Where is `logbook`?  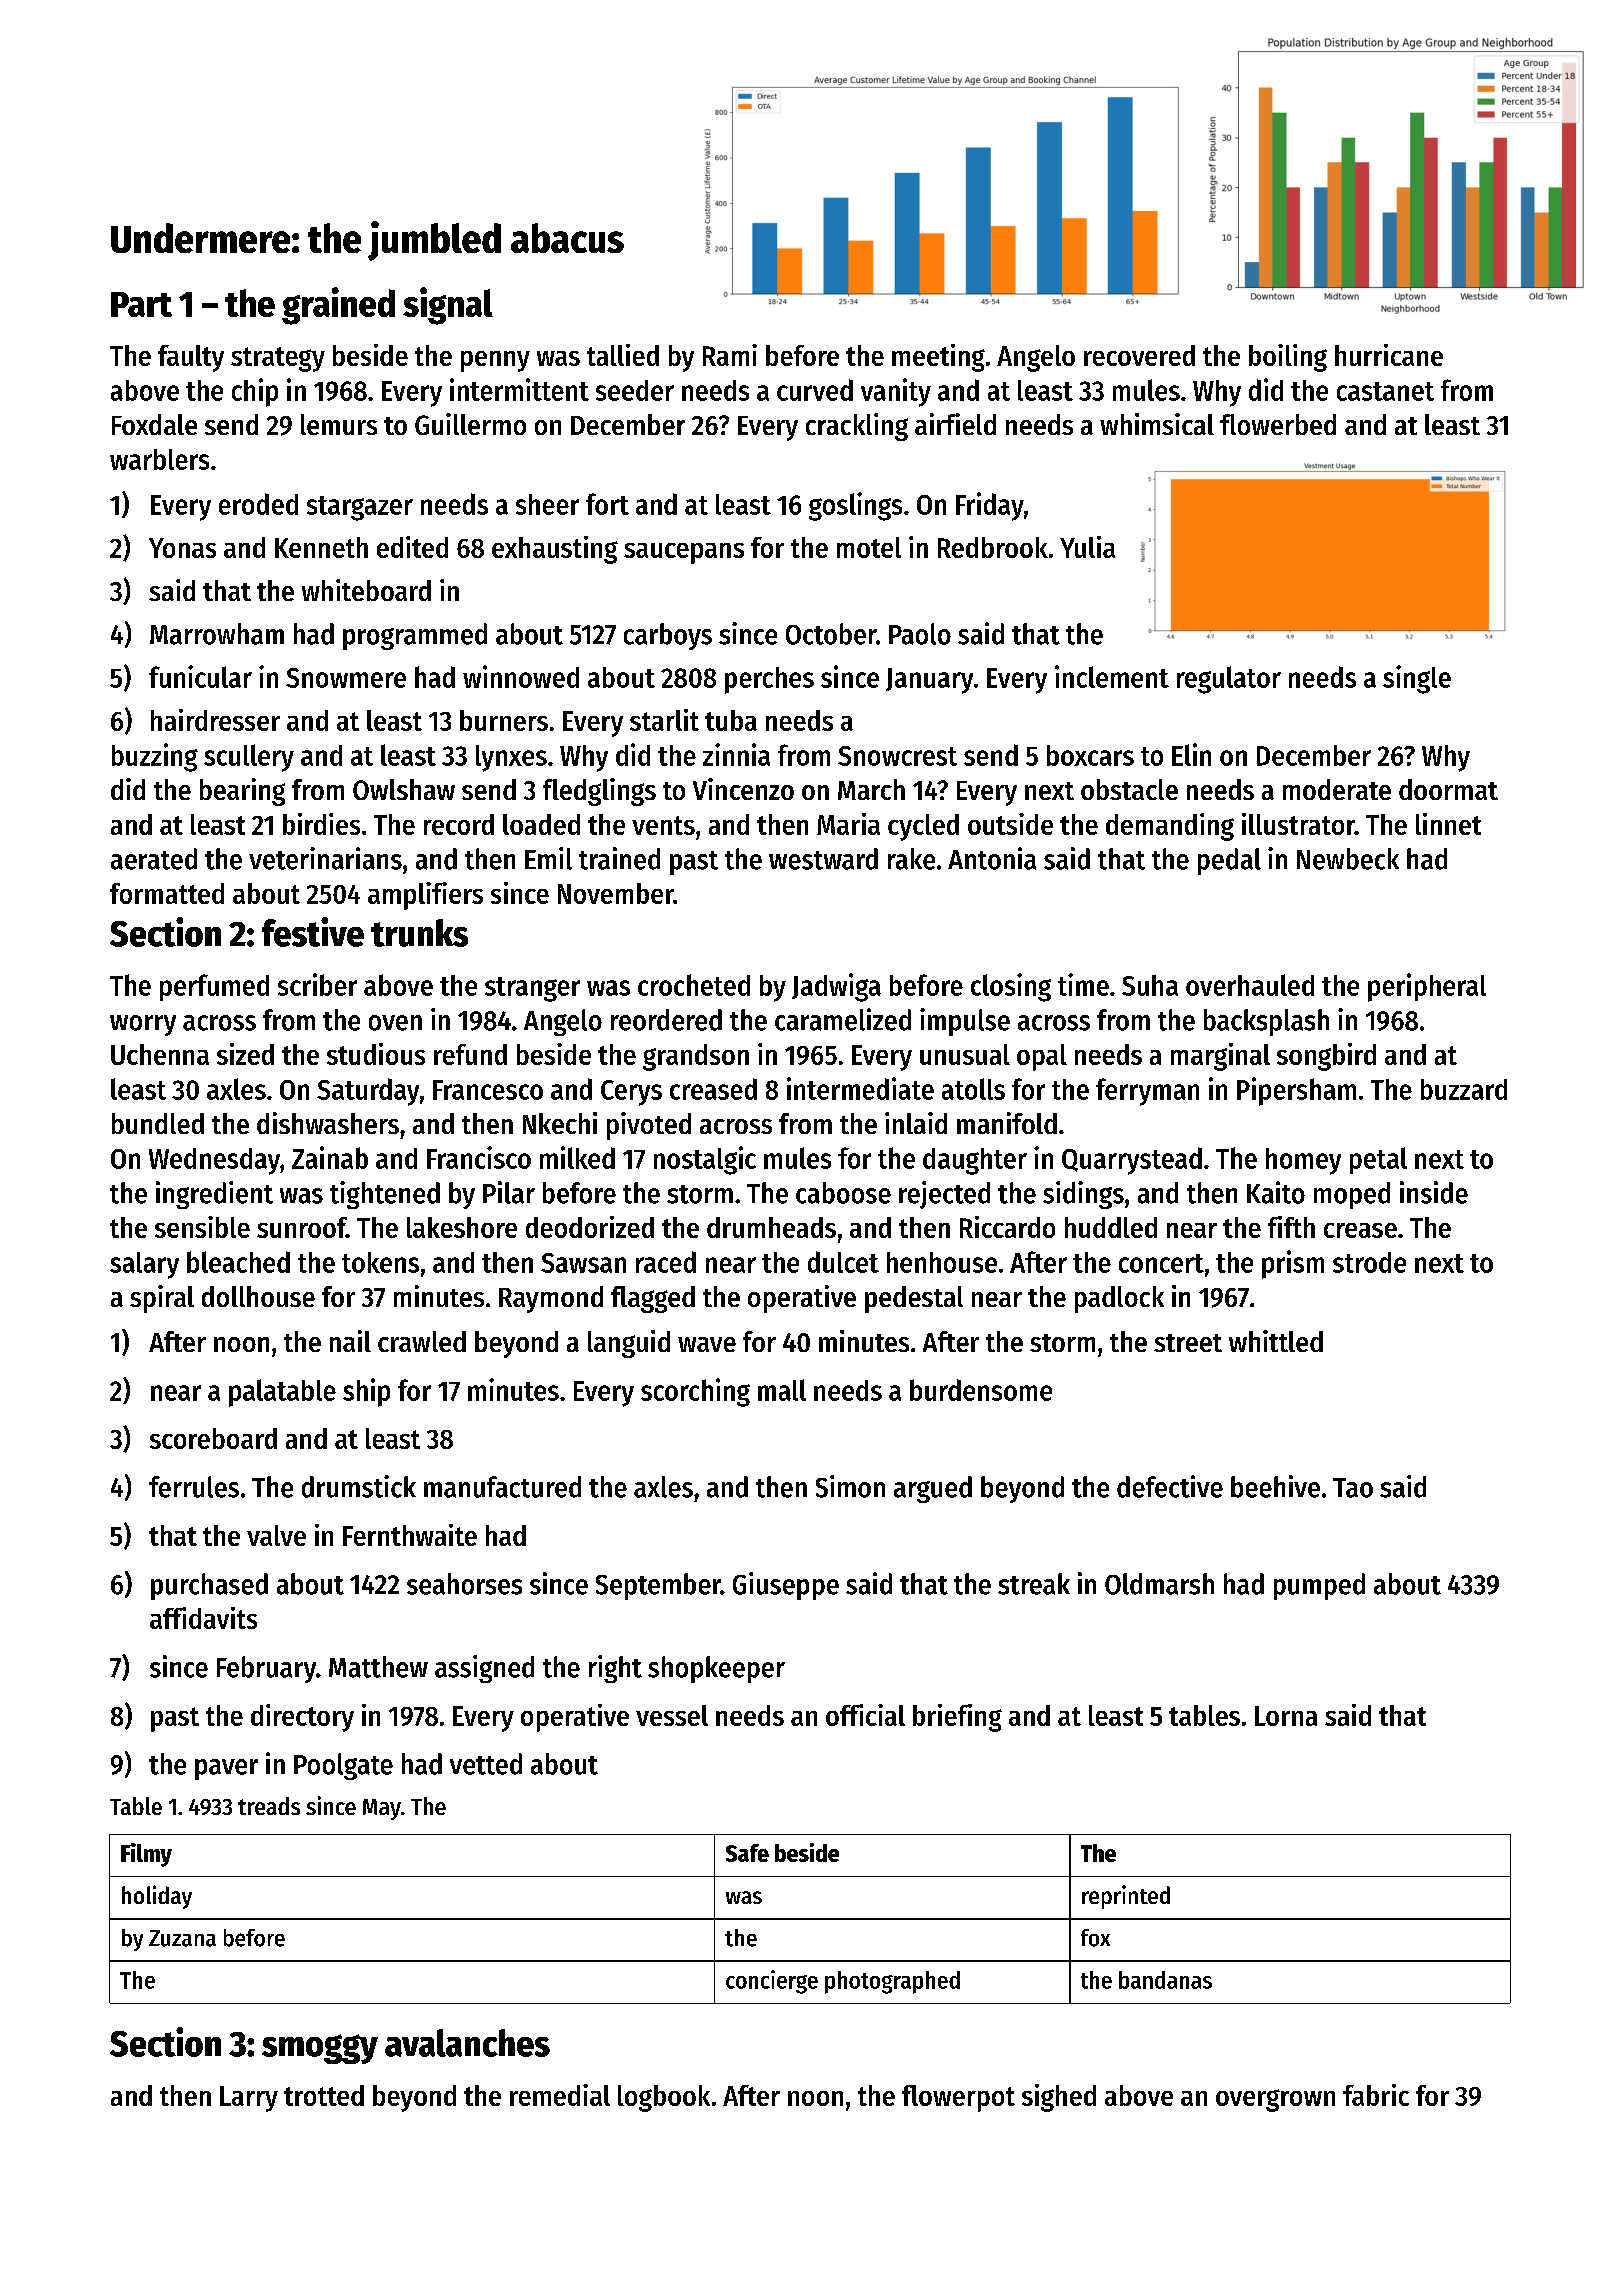 logbook is located at coordinates (664, 2098).
